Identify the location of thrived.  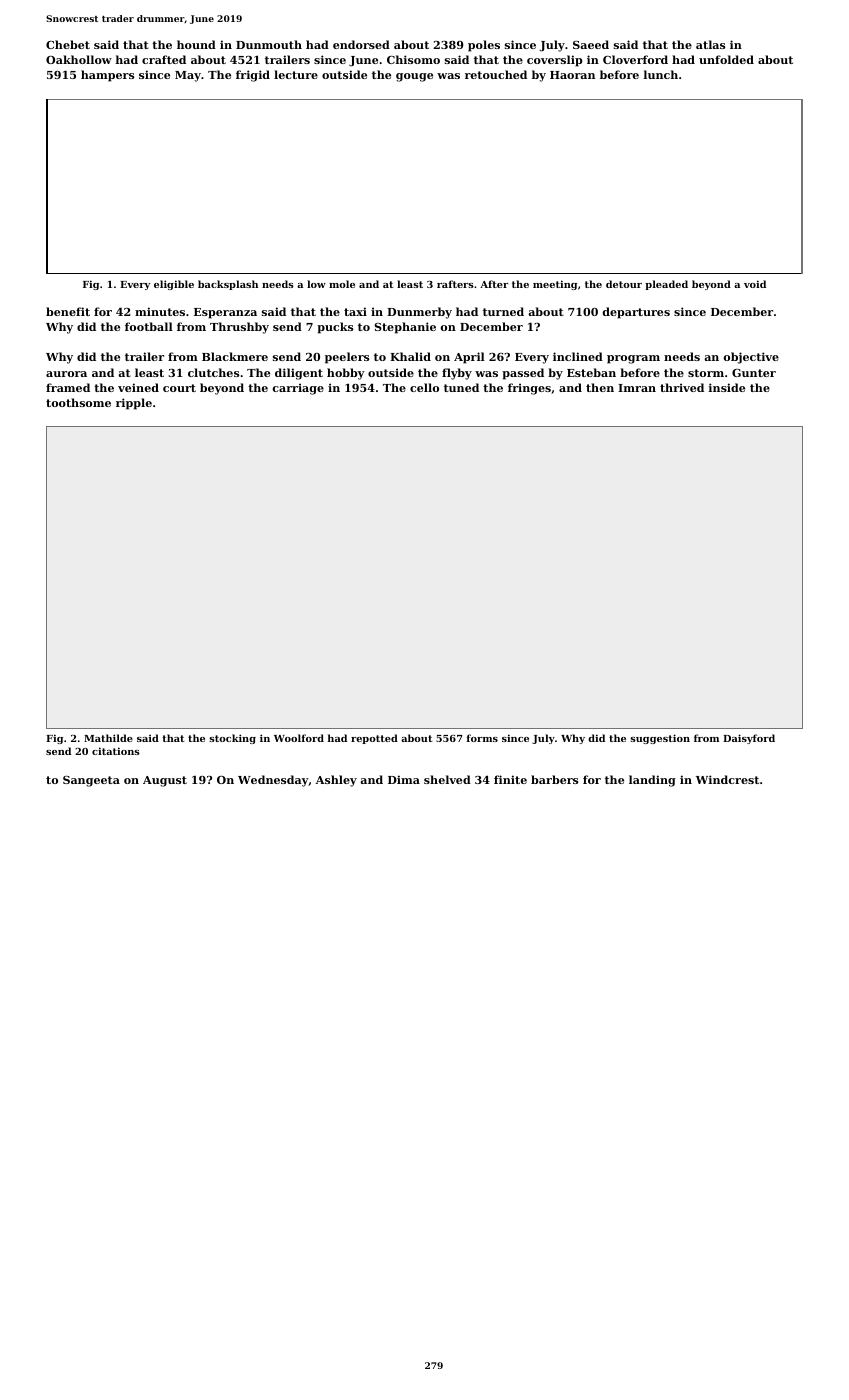
(682, 387).
